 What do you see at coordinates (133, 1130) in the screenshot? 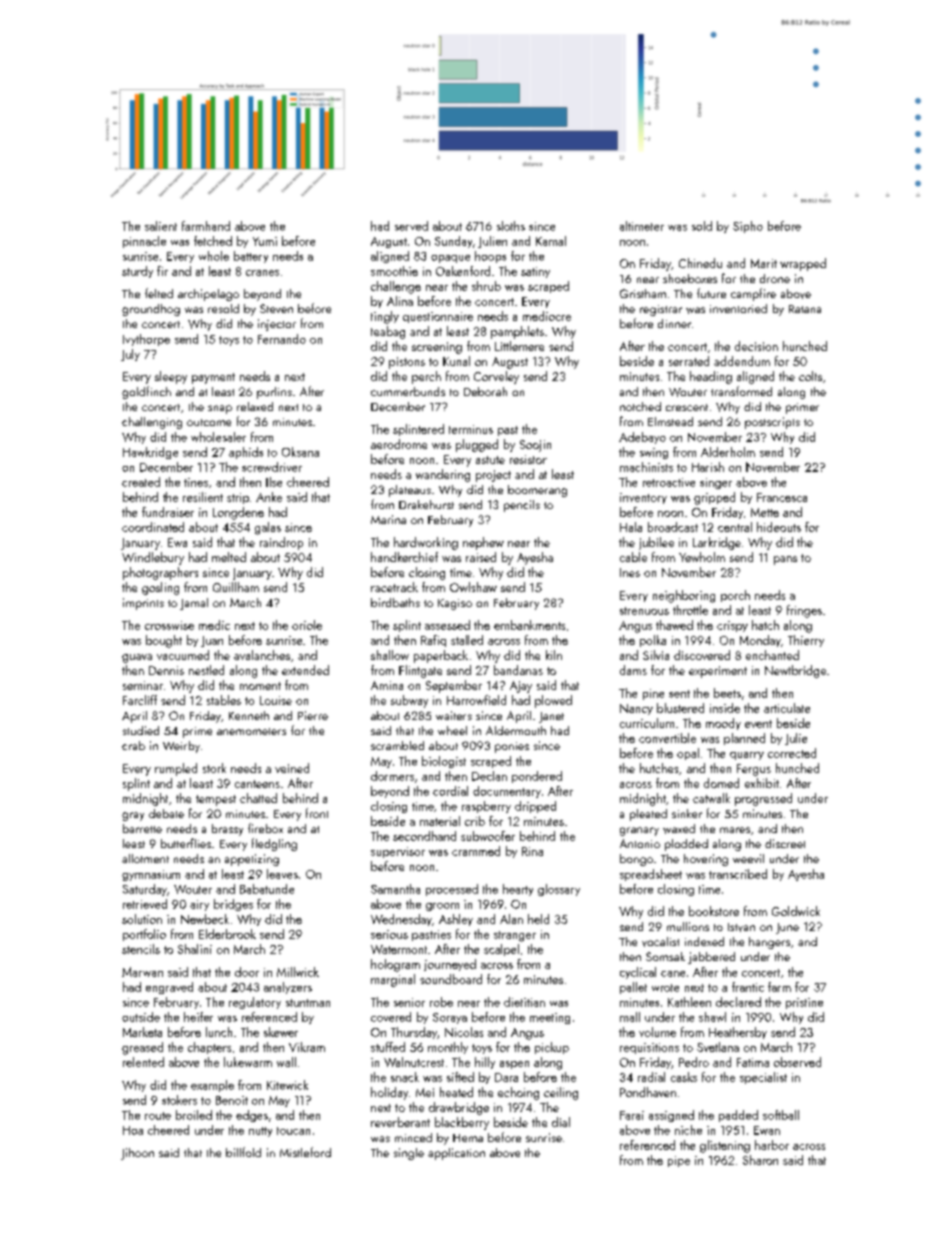
I see `Hoa` at bounding box center [133, 1130].
